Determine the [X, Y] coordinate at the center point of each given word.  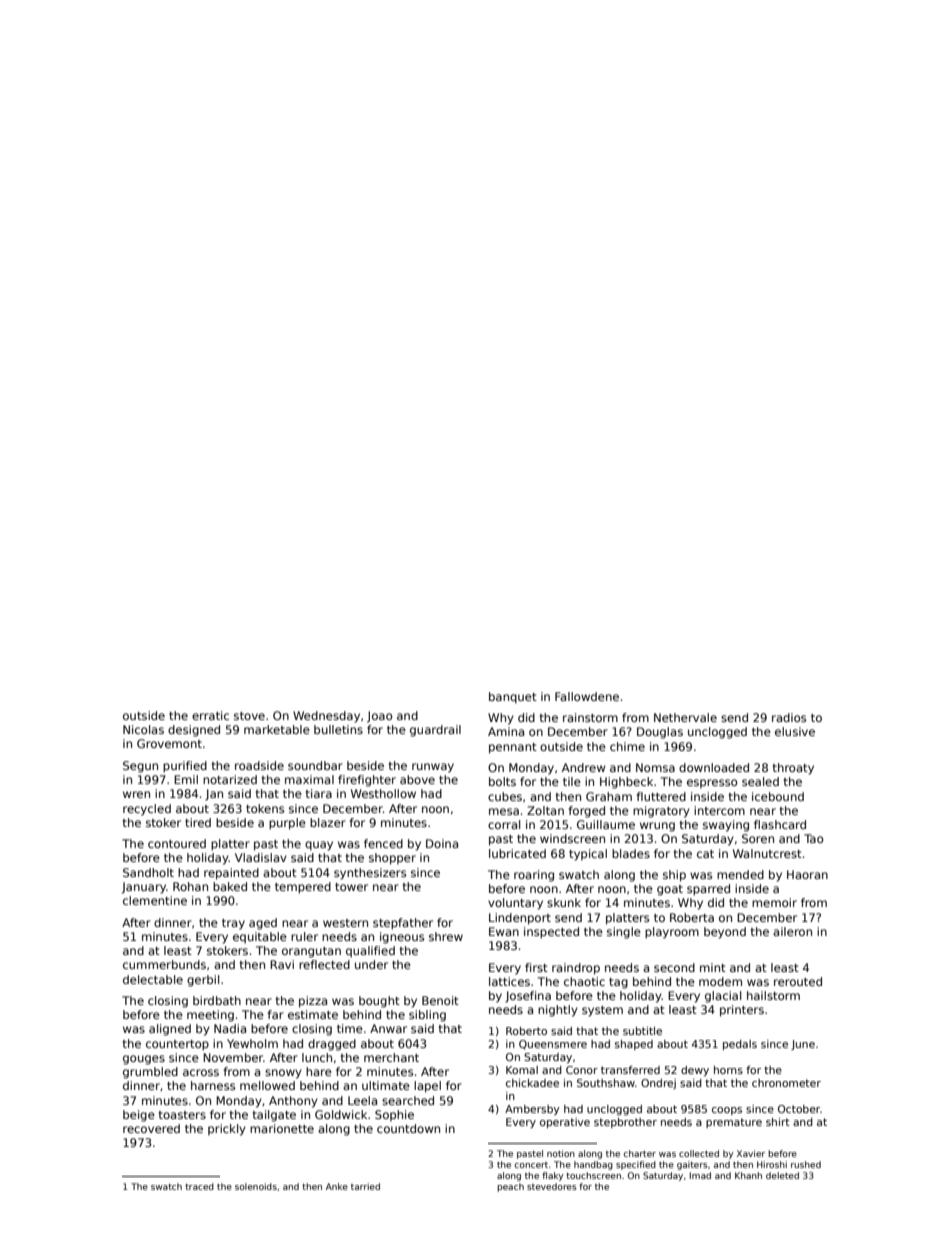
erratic [210, 715]
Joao [379, 717]
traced [199, 1186]
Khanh [748, 1175]
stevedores [552, 1186]
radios [789, 717]
